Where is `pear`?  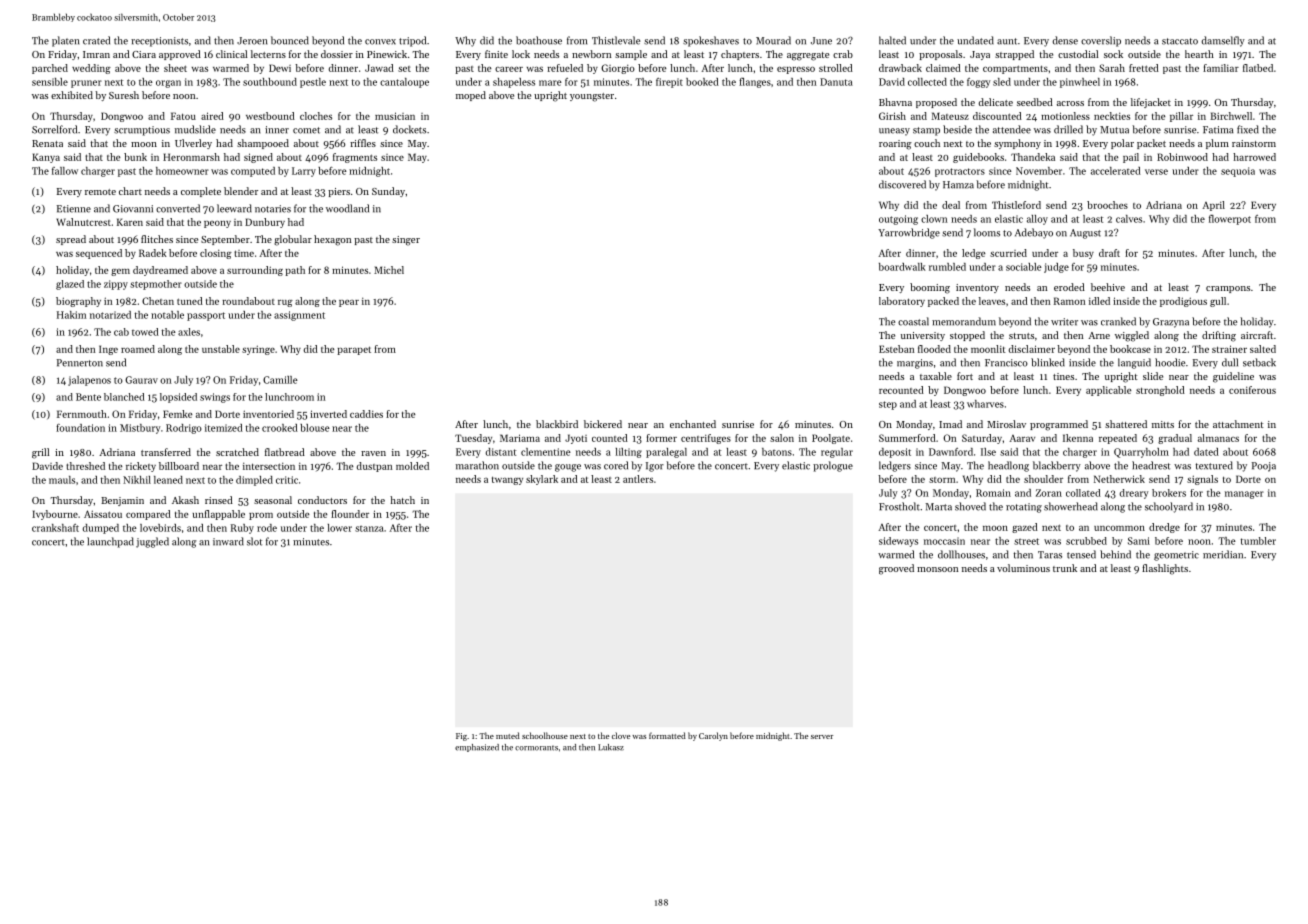
pear is located at coordinates (349, 303).
